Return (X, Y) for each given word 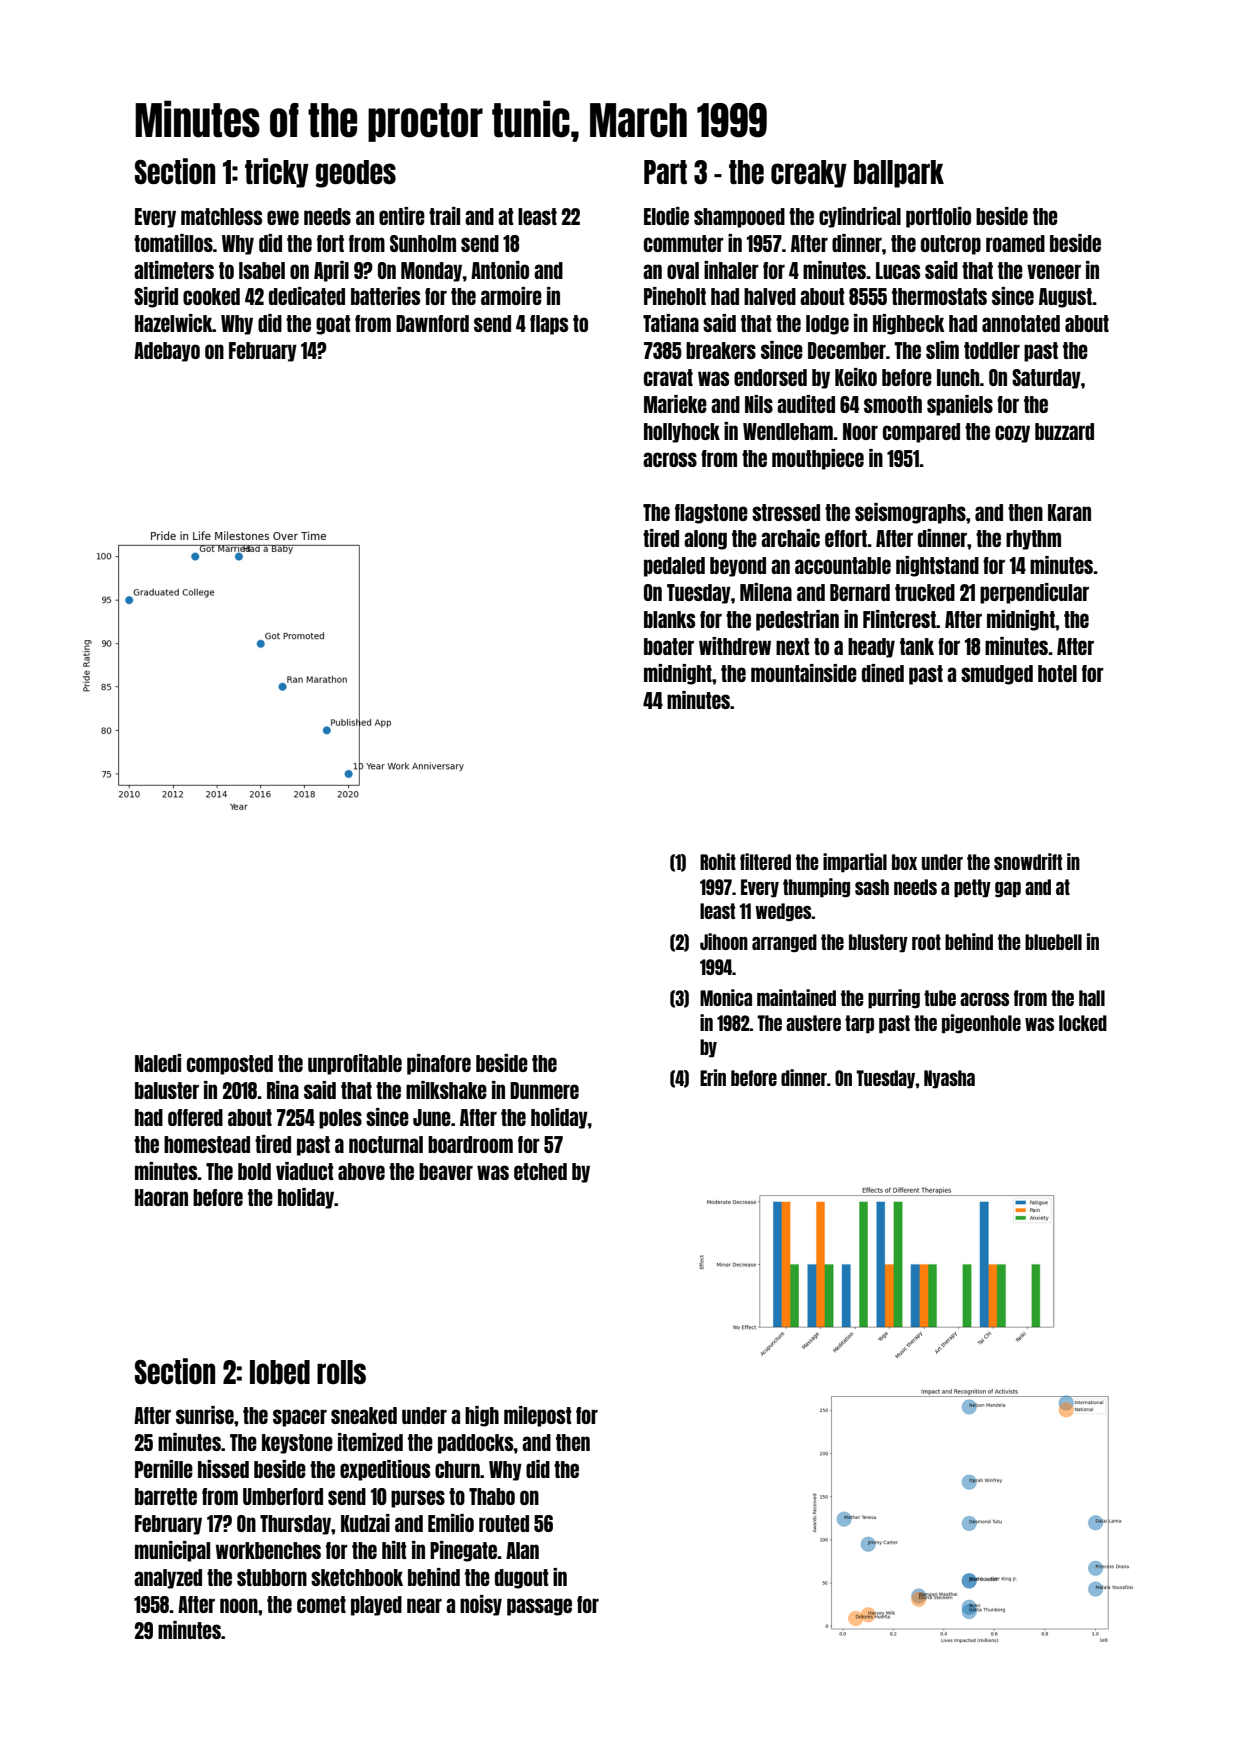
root (926, 942)
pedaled (674, 567)
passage (539, 1607)
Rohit (718, 861)
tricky (277, 173)
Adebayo (167, 352)
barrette (166, 1496)
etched (540, 1171)
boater (669, 646)
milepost (538, 1416)
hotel (1057, 673)
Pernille (164, 1469)
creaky (809, 174)
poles (340, 1119)
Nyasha (949, 1079)
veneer (1054, 271)
